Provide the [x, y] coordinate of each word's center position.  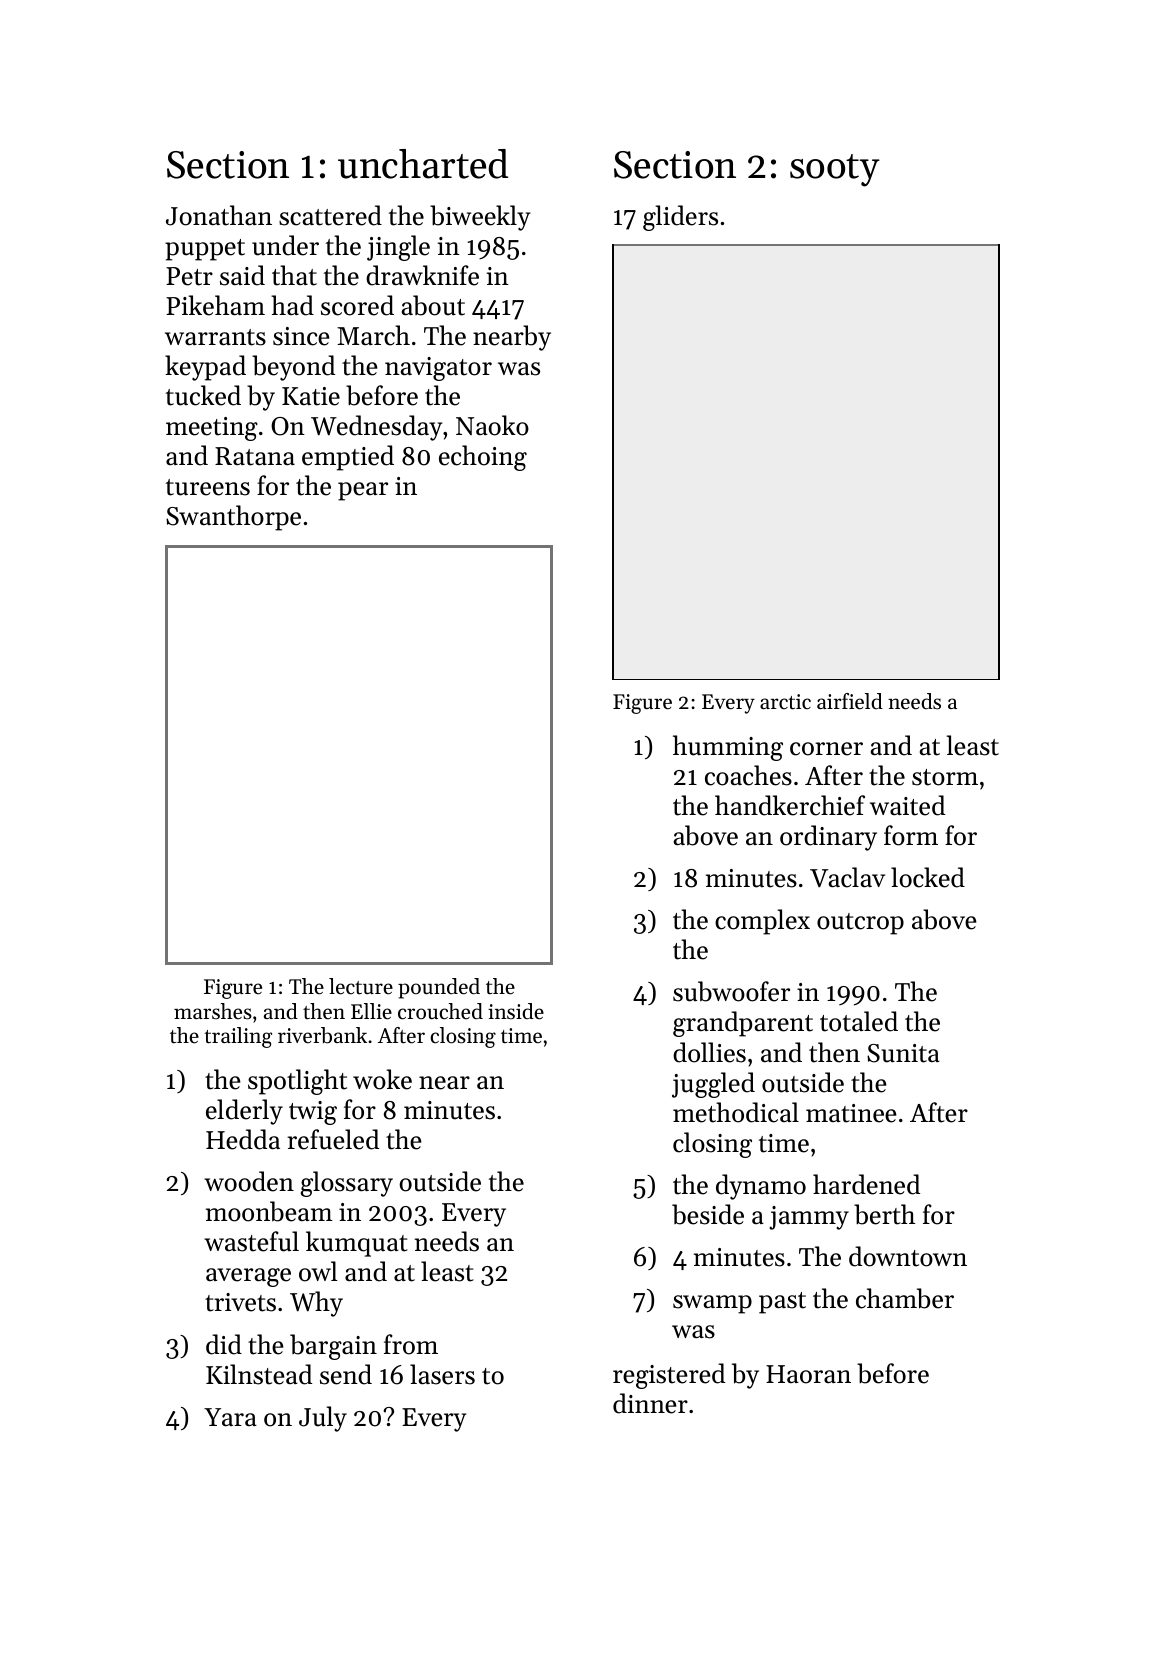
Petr [189, 276]
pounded [439, 988]
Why [316, 1304]
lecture [361, 986]
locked [928, 877]
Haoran [808, 1374]
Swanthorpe [233, 518]
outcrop [860, 924]
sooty [835, 170]
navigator [438, 369]
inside [516, 1011]
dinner [650, 1403]
